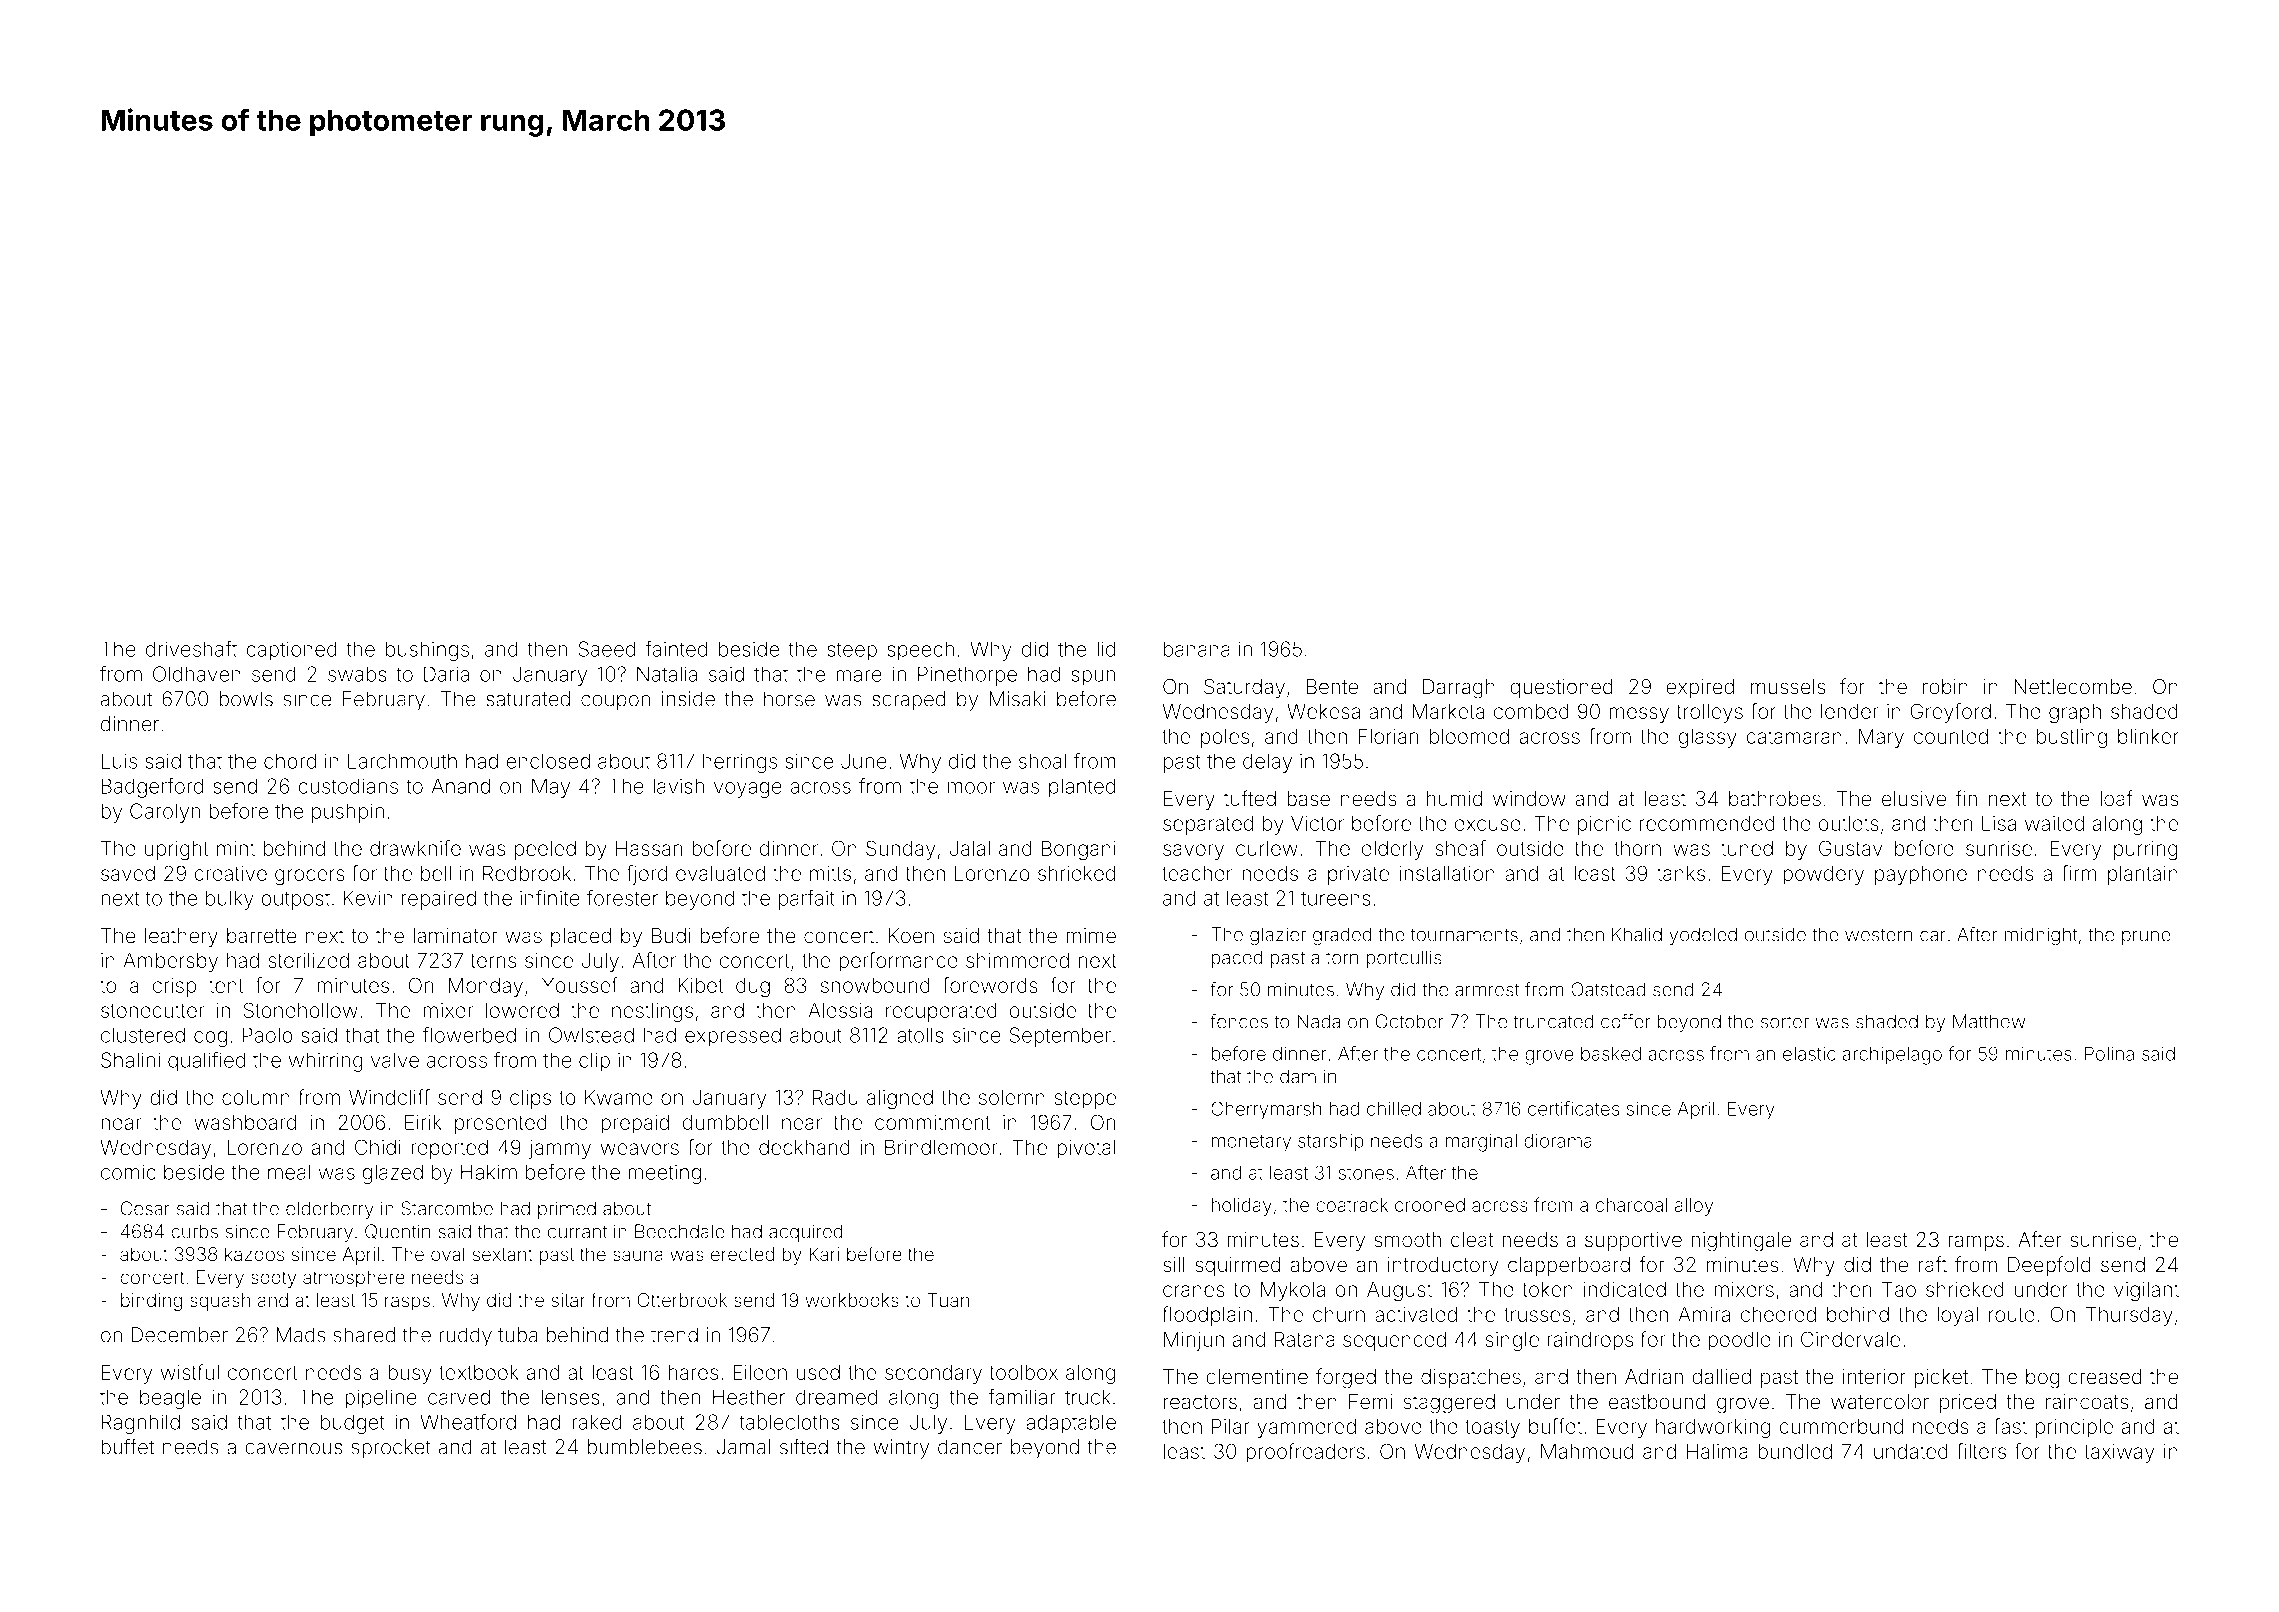  Describe the element at coordinates (1197, 649) in the screenshot. I see `banana` at that location.
